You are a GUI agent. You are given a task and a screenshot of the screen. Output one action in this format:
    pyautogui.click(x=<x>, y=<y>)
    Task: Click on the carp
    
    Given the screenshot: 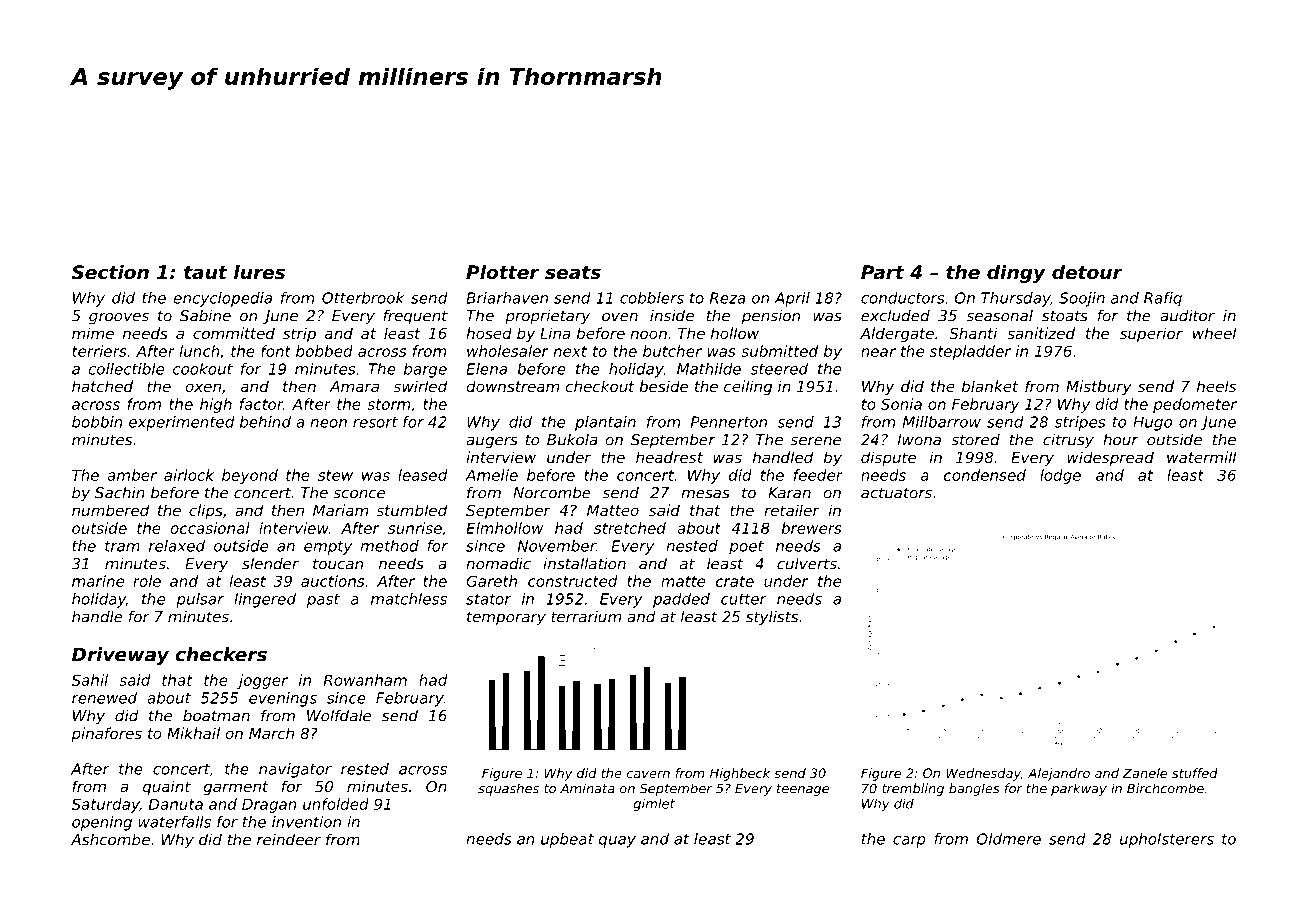 What is the action you would take?
    pyautogui.click(x=909, y=842)
